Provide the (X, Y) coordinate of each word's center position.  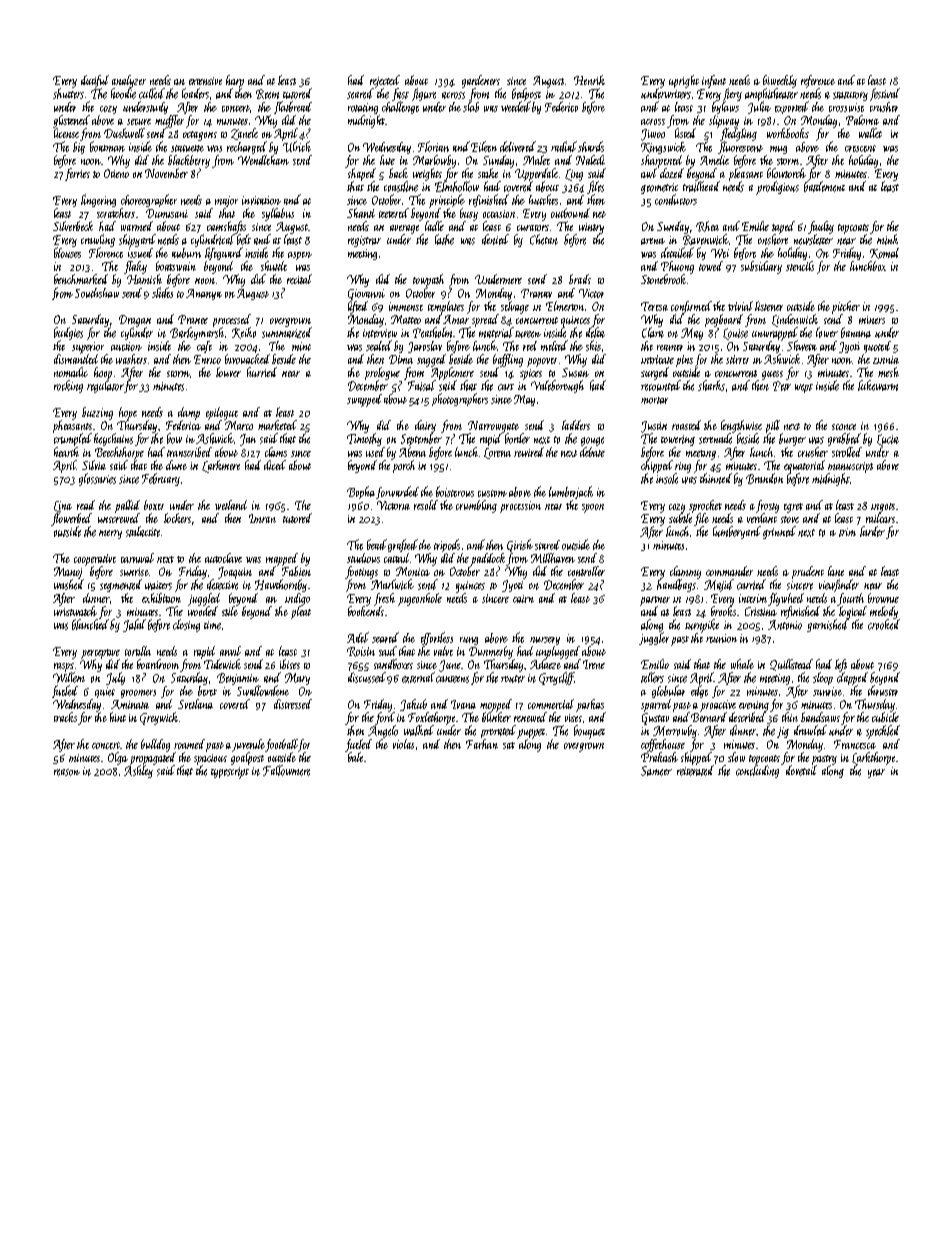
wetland (231, 505)
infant (714, 81)
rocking (68, 386)
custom (492, 493)
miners (872, 320)
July (115, 678)
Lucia (888, 440)
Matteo (406, 319)
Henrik (589, 80)
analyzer (129, 81)
